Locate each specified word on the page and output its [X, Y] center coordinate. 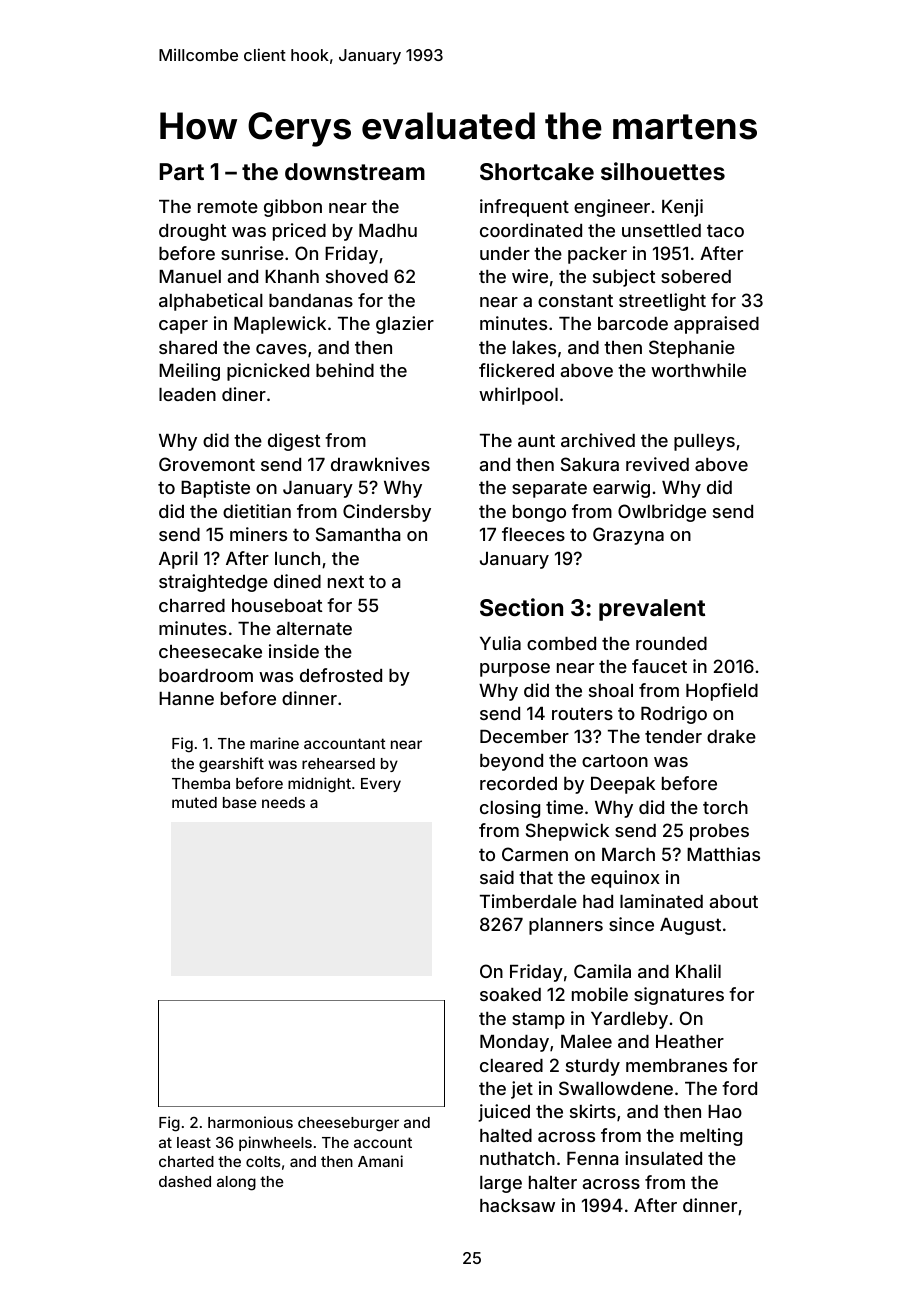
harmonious [250, 1122]
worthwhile [698, 370]
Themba [201, 783]
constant [575, 300]
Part [182, 171]
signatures [679, 996]
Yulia [500, 643]
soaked [510, 994]
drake [731, 736]
